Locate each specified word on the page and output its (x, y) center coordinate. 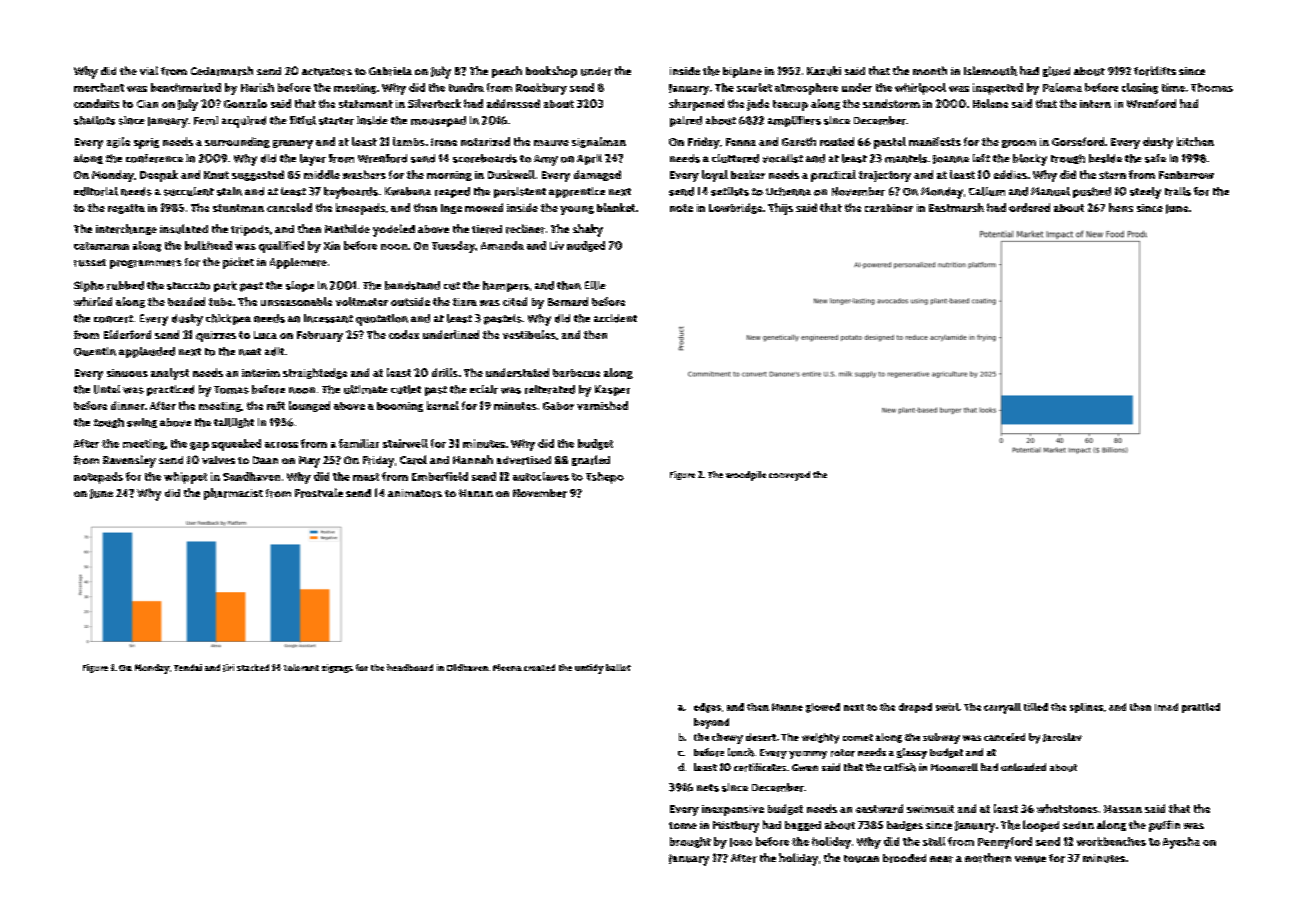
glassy (912, 753)
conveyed (789, 476)
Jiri (228, 668)
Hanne (787, 707)
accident (615, 318)
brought (690, 842)
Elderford (127, 334)
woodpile (746, 476)
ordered (1029, 207)
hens (1121, 207)
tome (683, 825)
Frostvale (319, 493)
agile (118, 142)
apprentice (577, 192)
